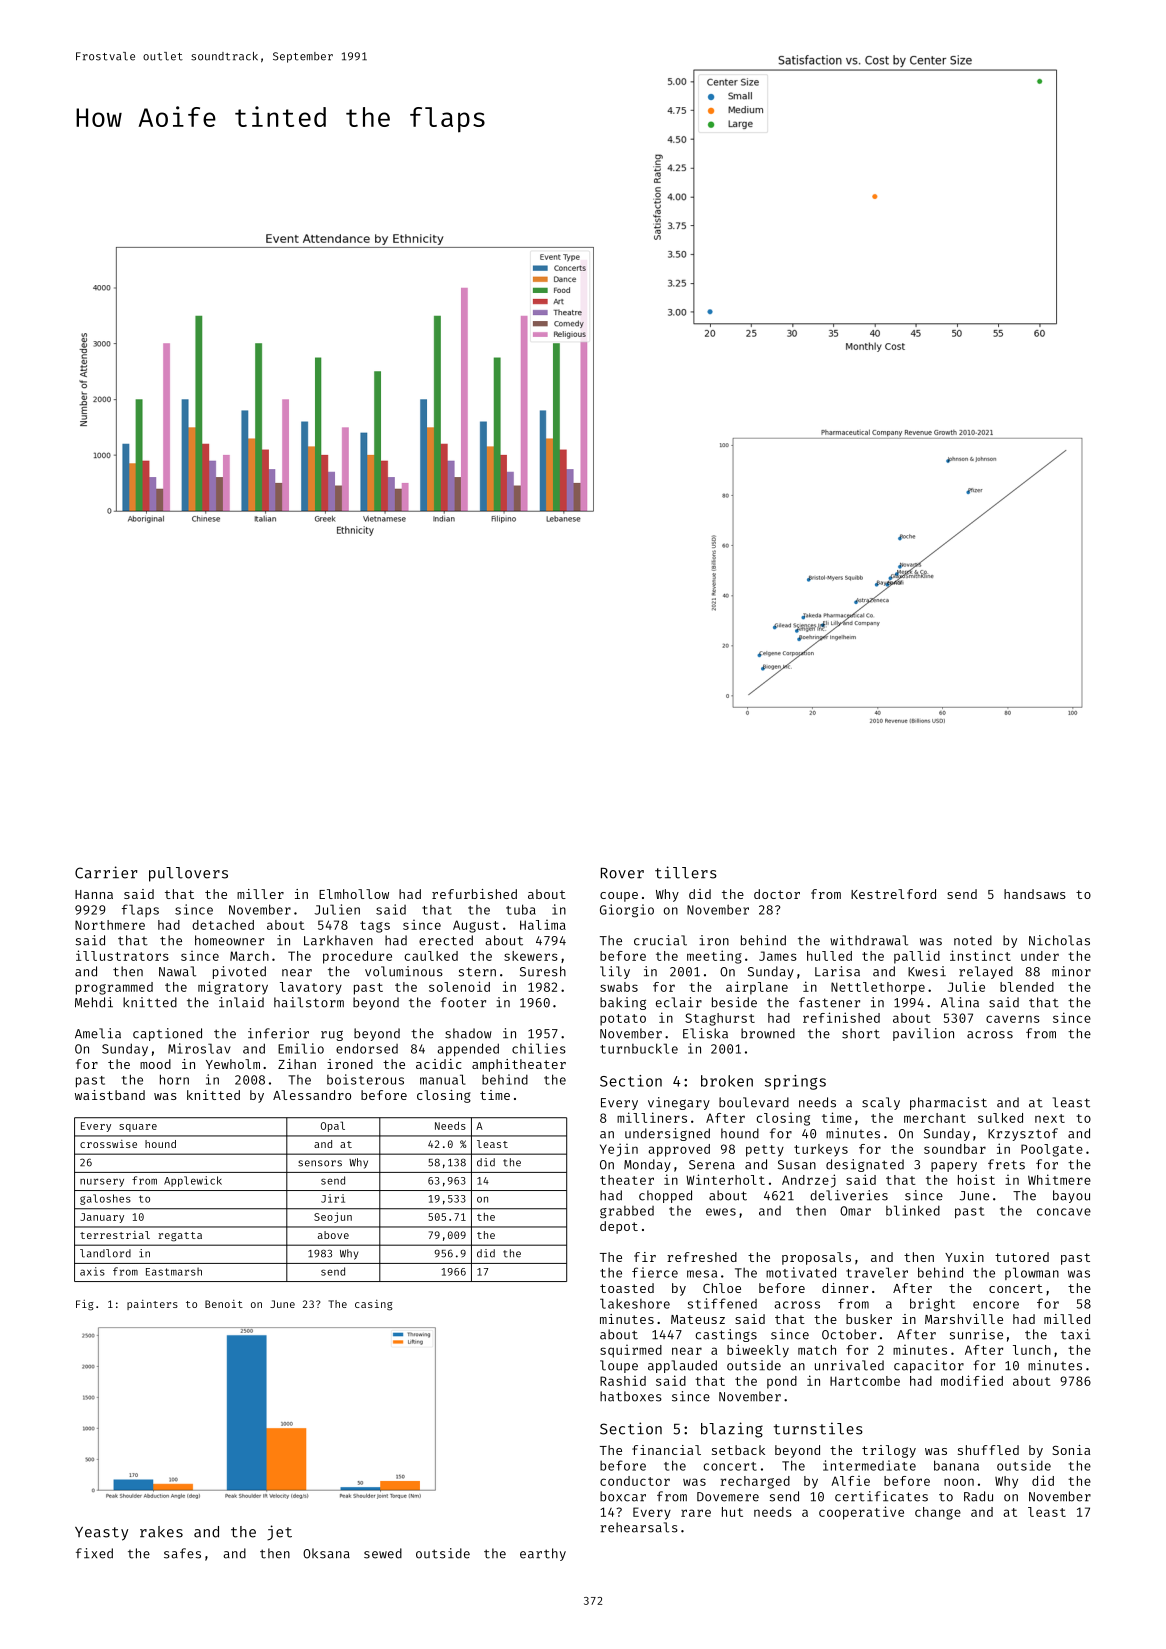 The image size is (1166, 1649). What do you see at coordinates (954, 1167) in the document?
I see `papery` at bounding box center [954, 1167].
